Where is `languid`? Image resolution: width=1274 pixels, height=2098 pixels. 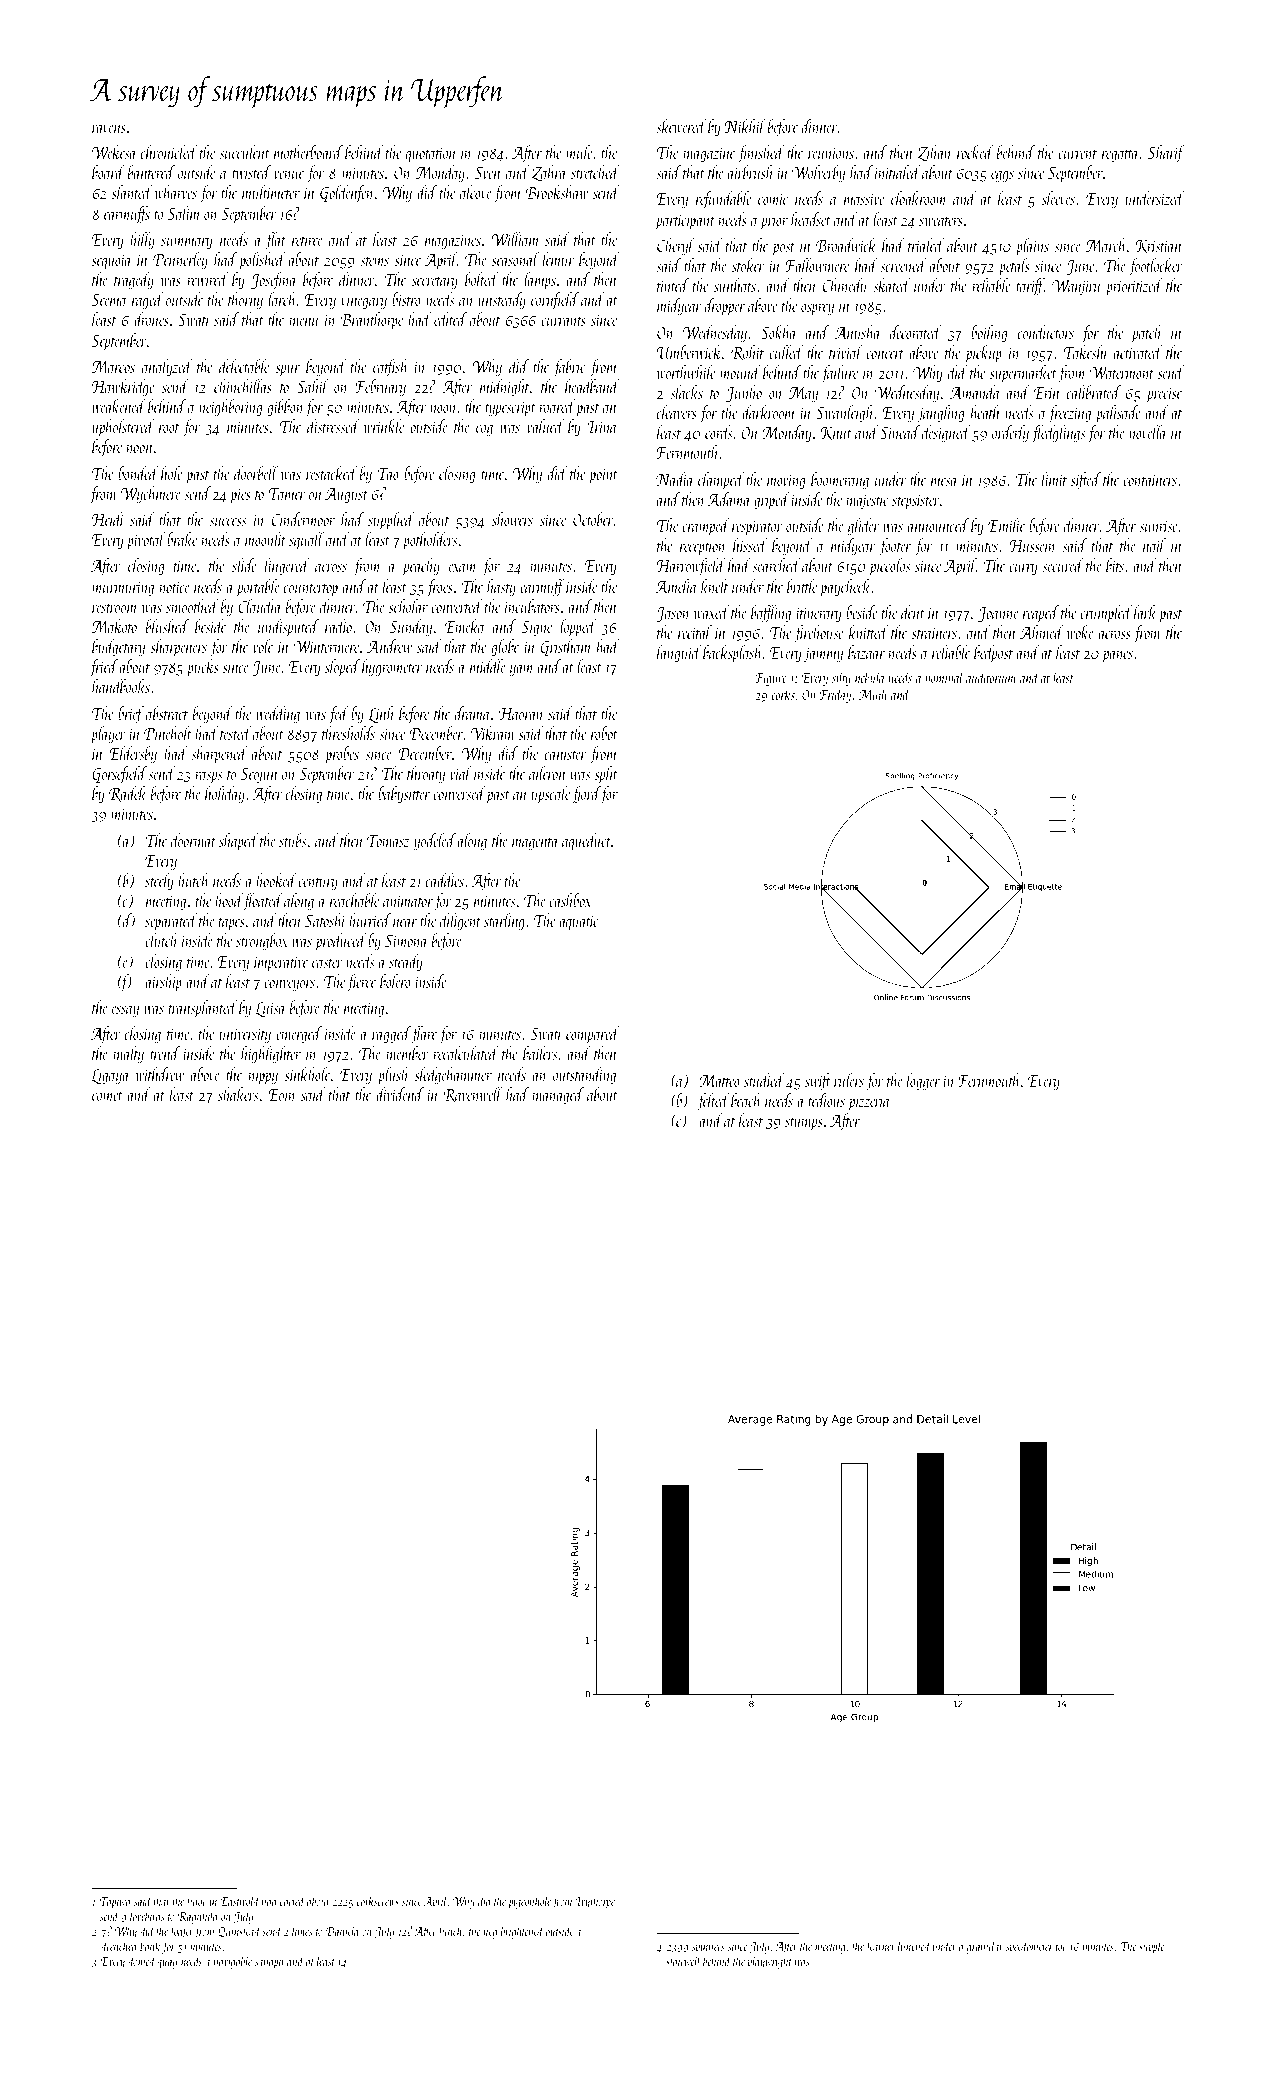 languid is located at coordinates (679, 654).
